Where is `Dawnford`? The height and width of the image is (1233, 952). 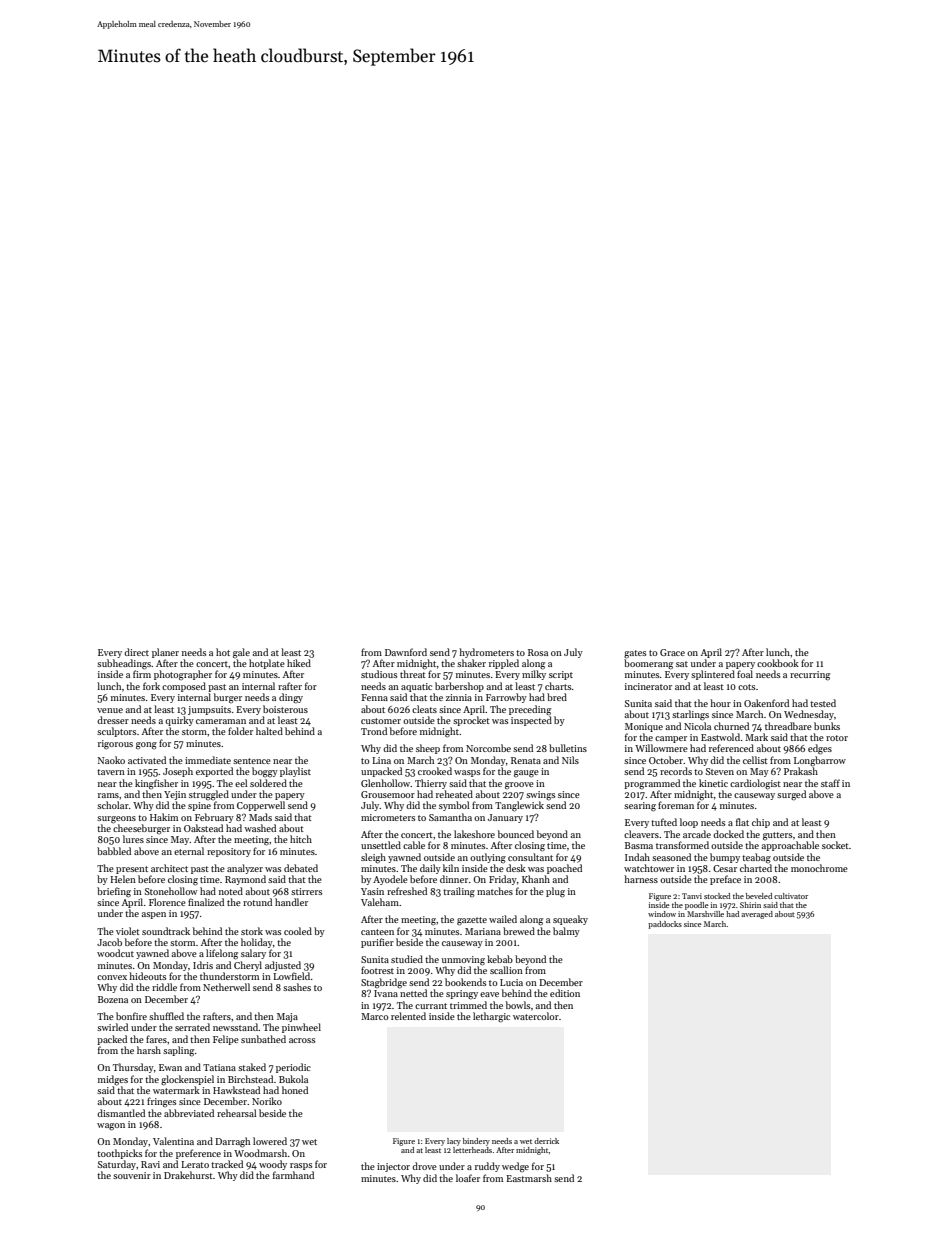
Dawnford is located at coordinates (406, 652).
